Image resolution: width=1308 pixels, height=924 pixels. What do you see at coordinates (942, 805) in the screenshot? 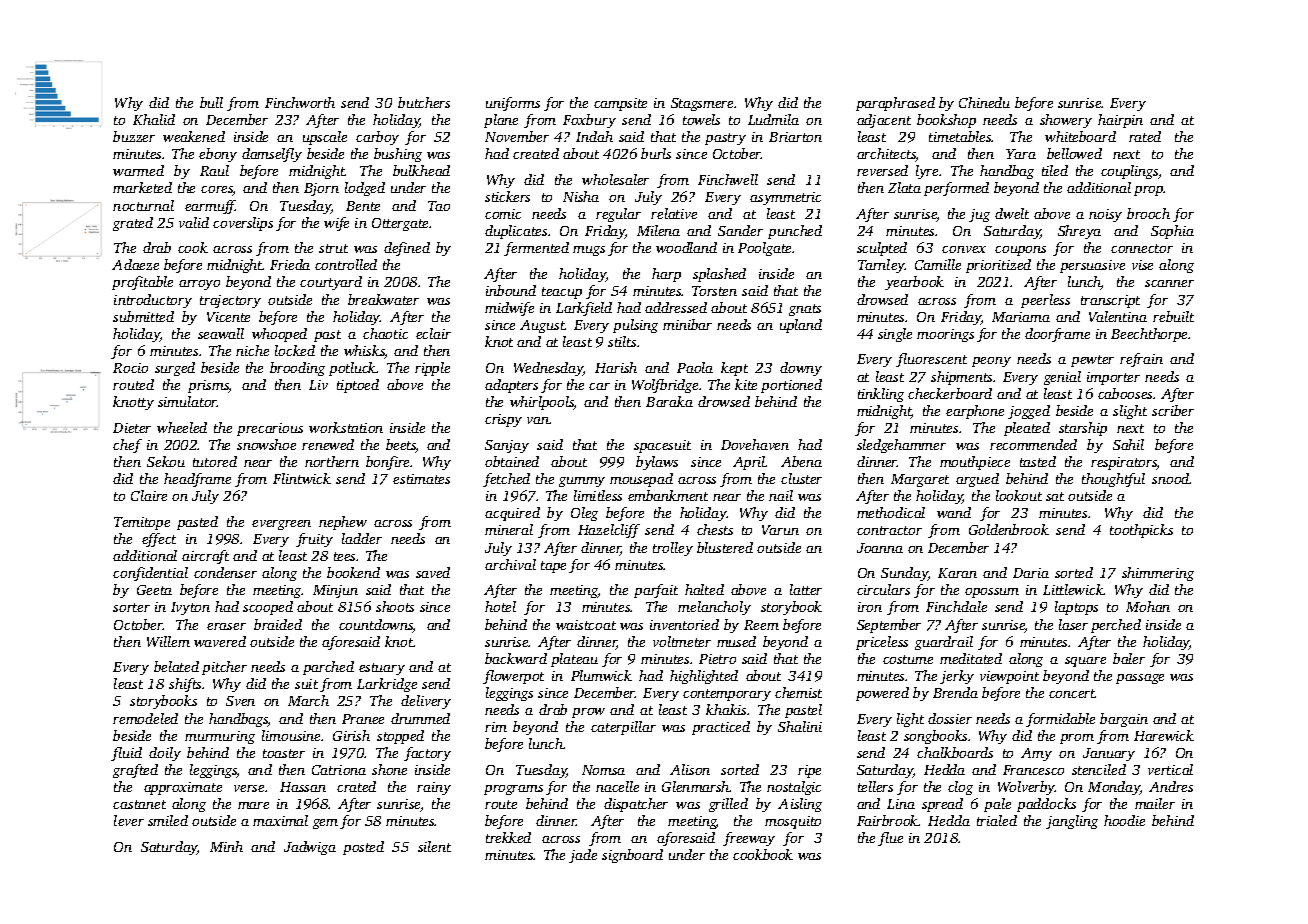
I see `spread` at bounding box center [942, 805].
